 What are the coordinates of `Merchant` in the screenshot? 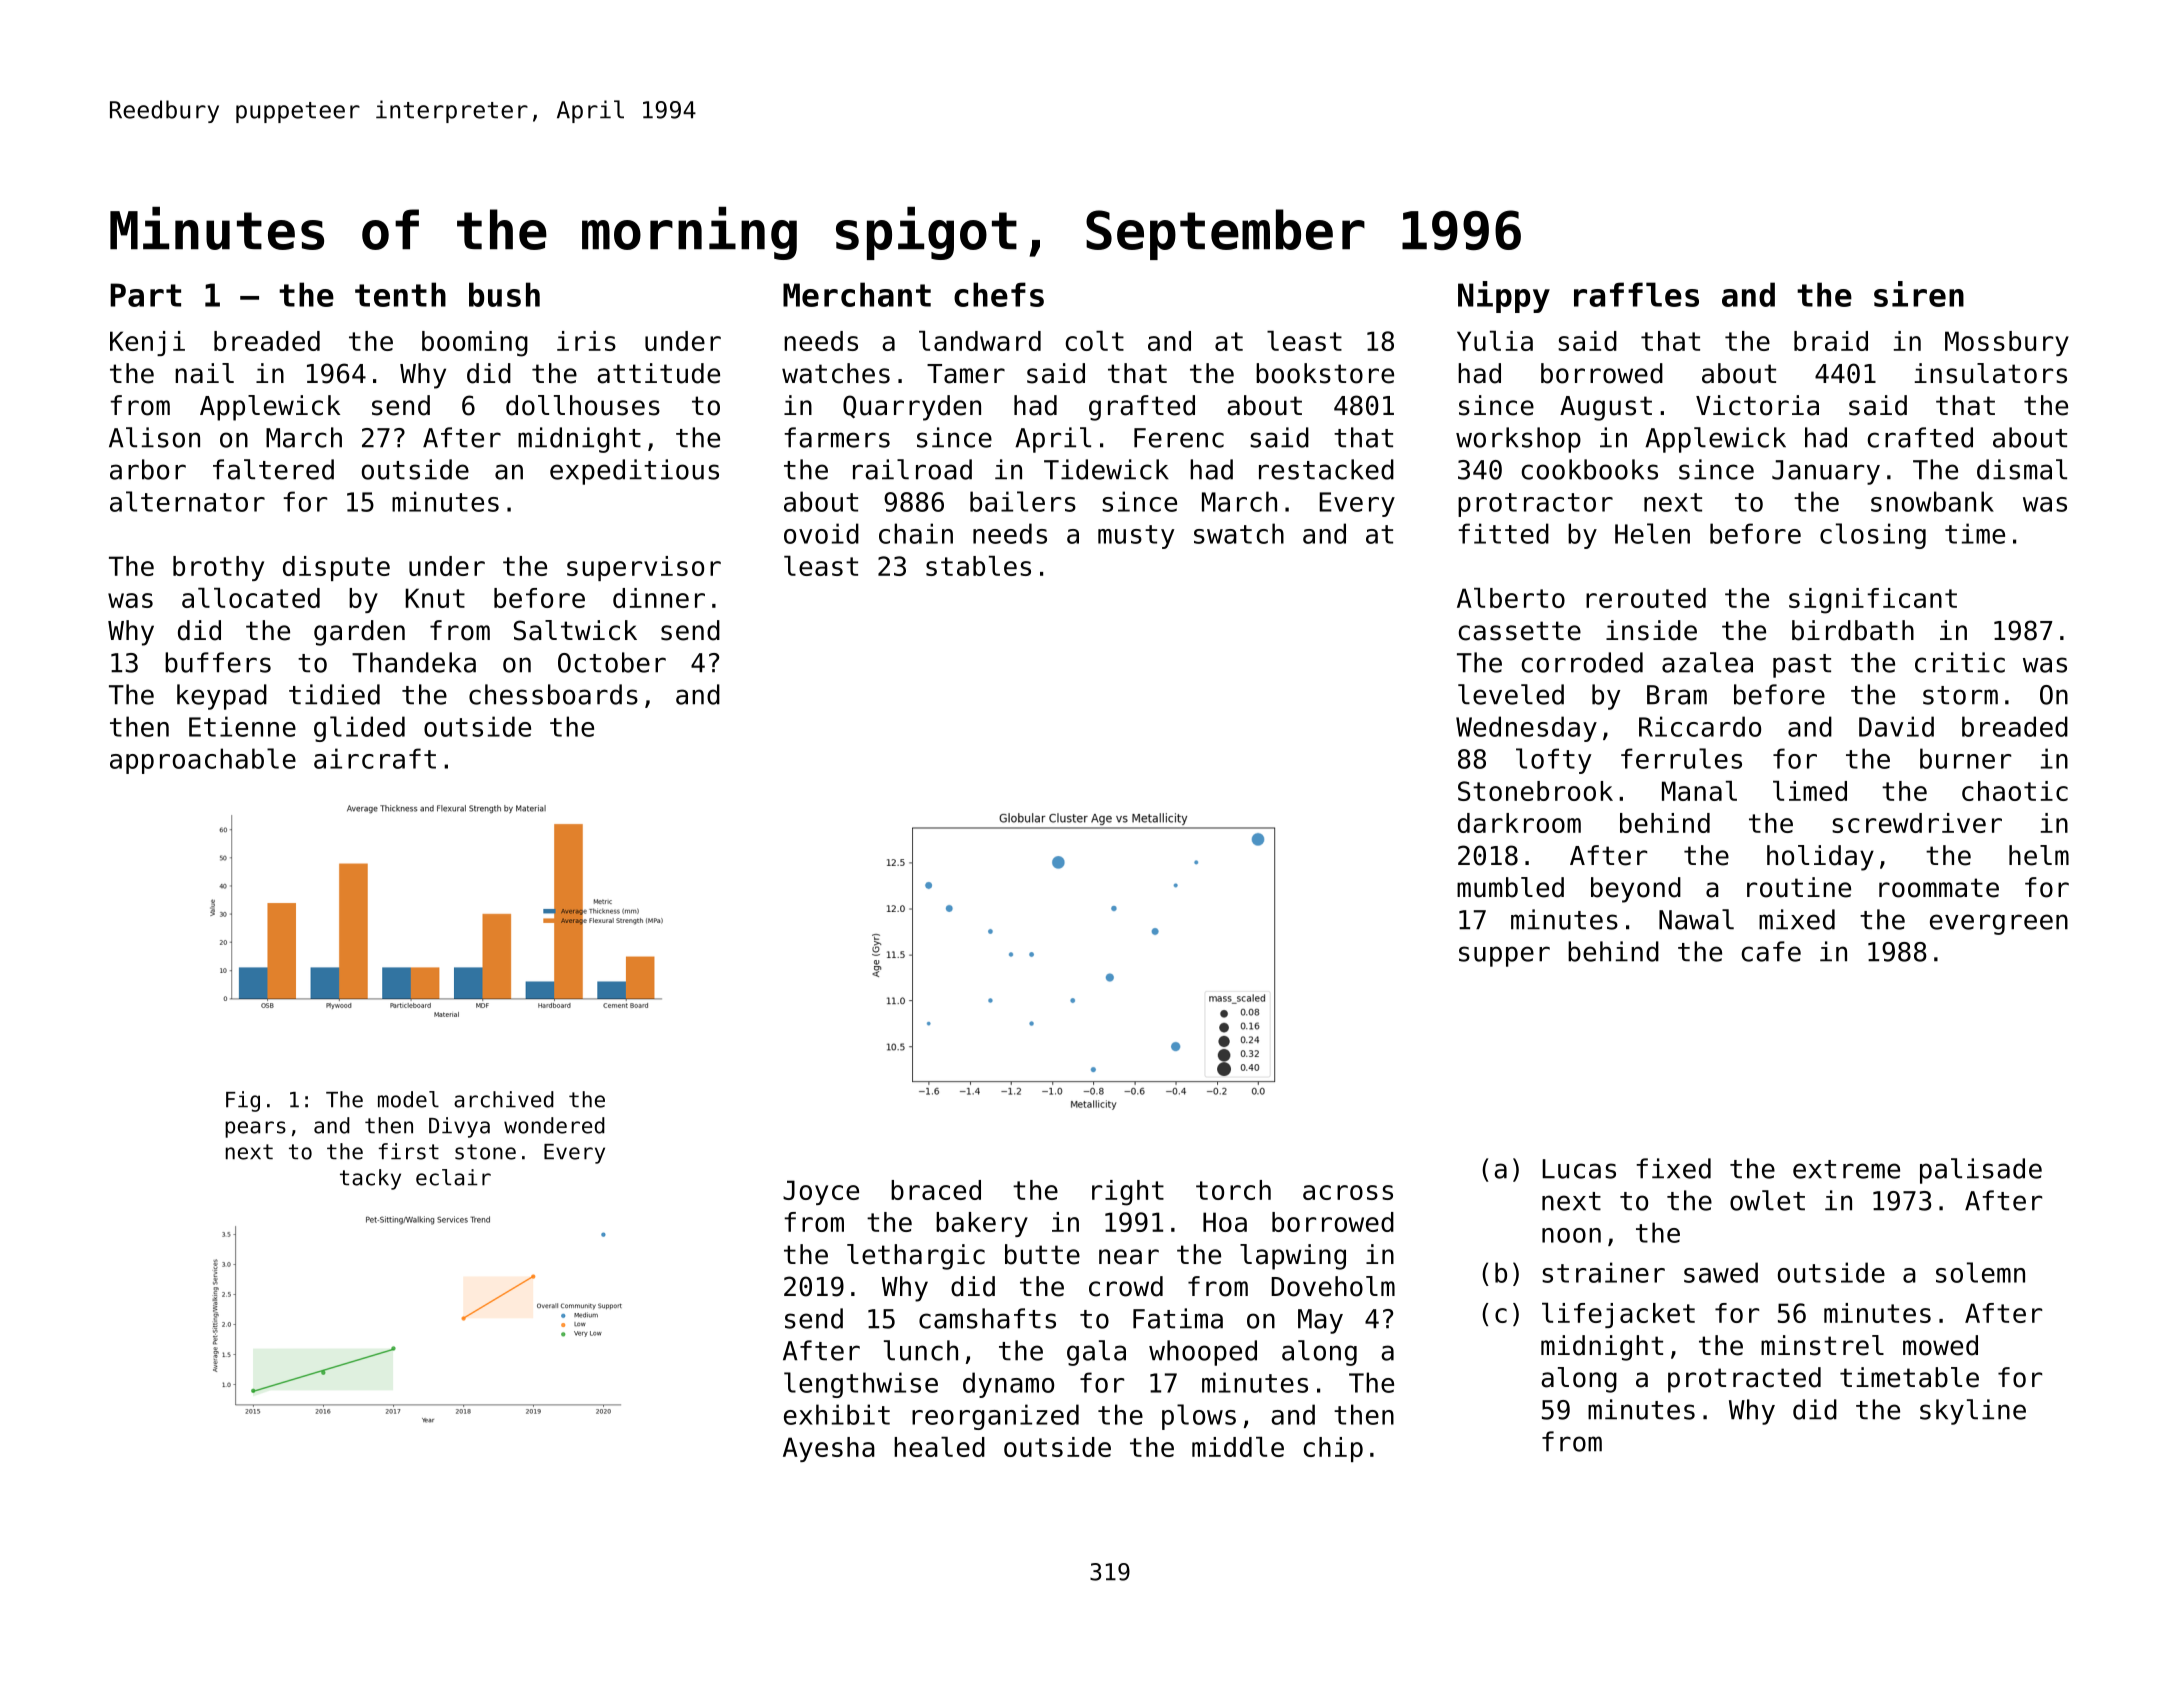 It's located at (857, 294).
